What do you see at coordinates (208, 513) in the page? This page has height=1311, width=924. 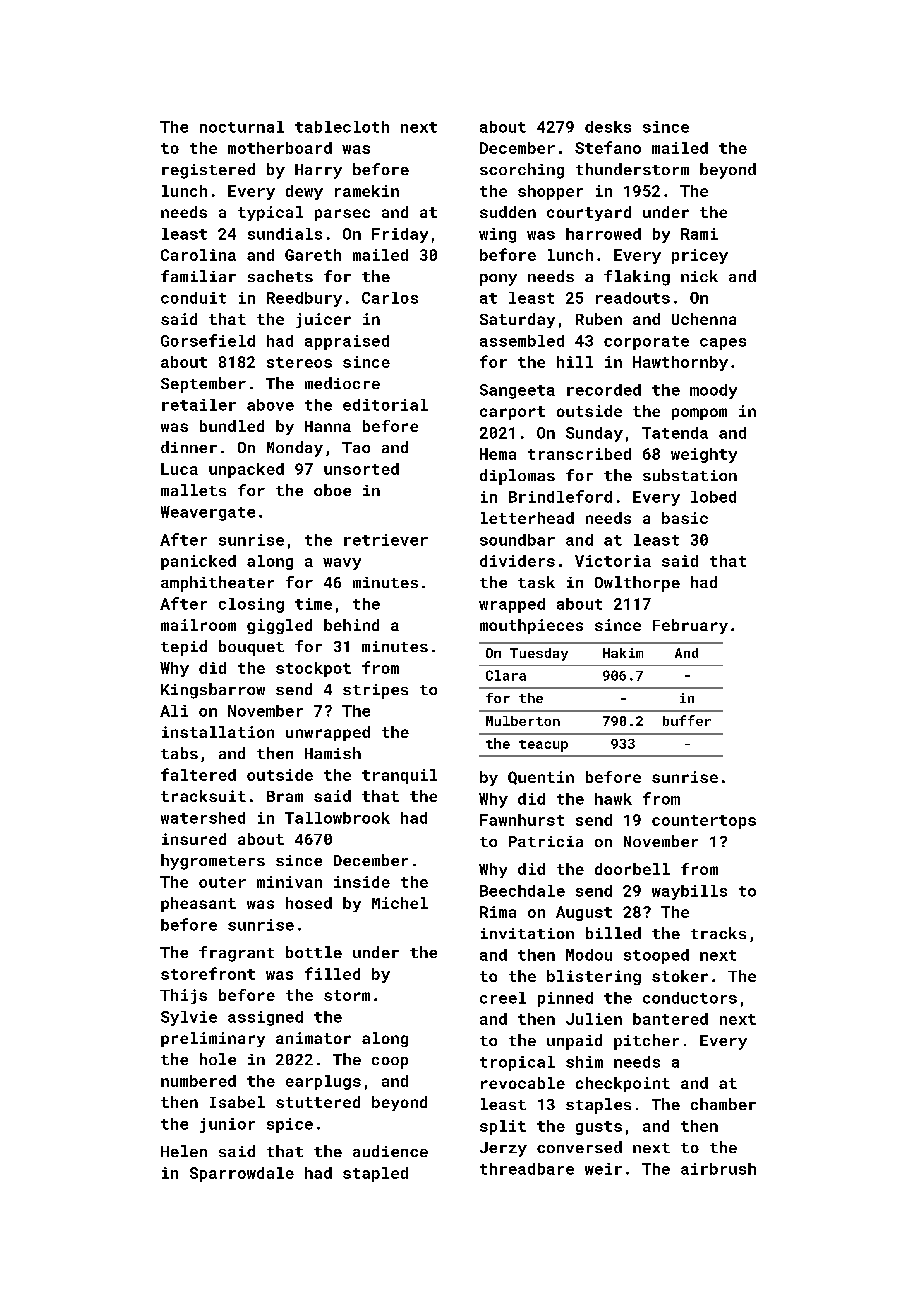 I see `Weavergate` at bounding box center [208, 513].
